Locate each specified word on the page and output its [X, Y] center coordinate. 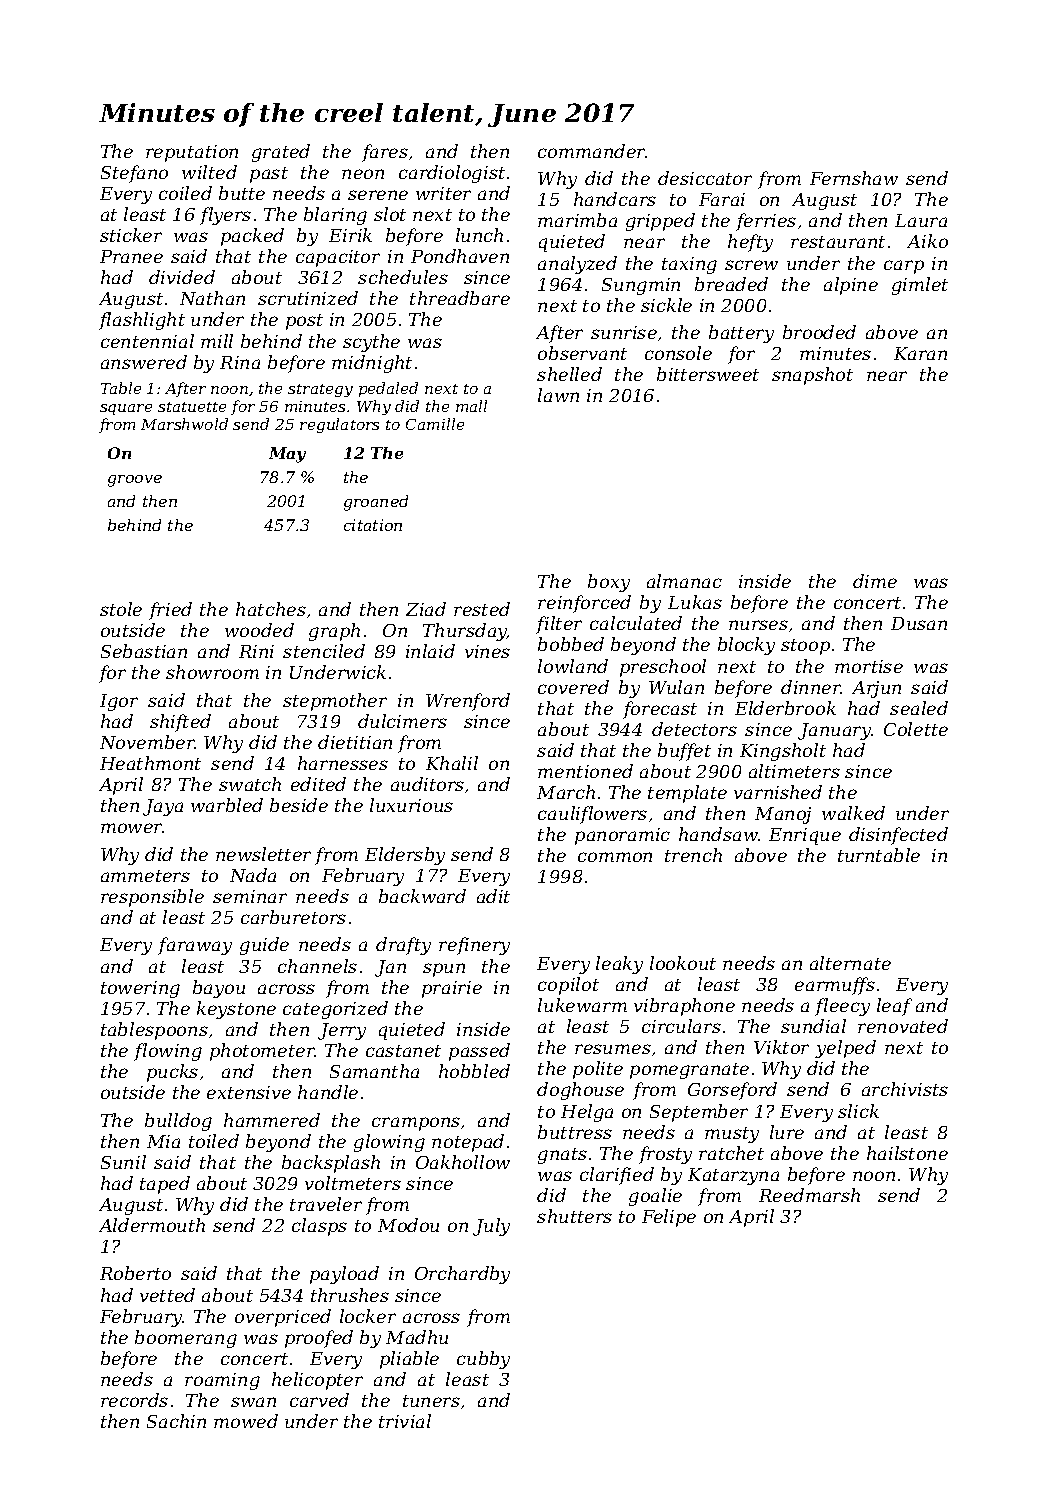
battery [741, 334]
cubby [483, 1360]
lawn [558, 395]
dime [875, 581]
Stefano [134, 174]
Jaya [163, 807]
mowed [246, 1421]
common [615, 857]
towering [140, 989]
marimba [577, 220]
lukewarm [582, 1005]
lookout [683, 963]
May [287, 455]
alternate [850, 963]
